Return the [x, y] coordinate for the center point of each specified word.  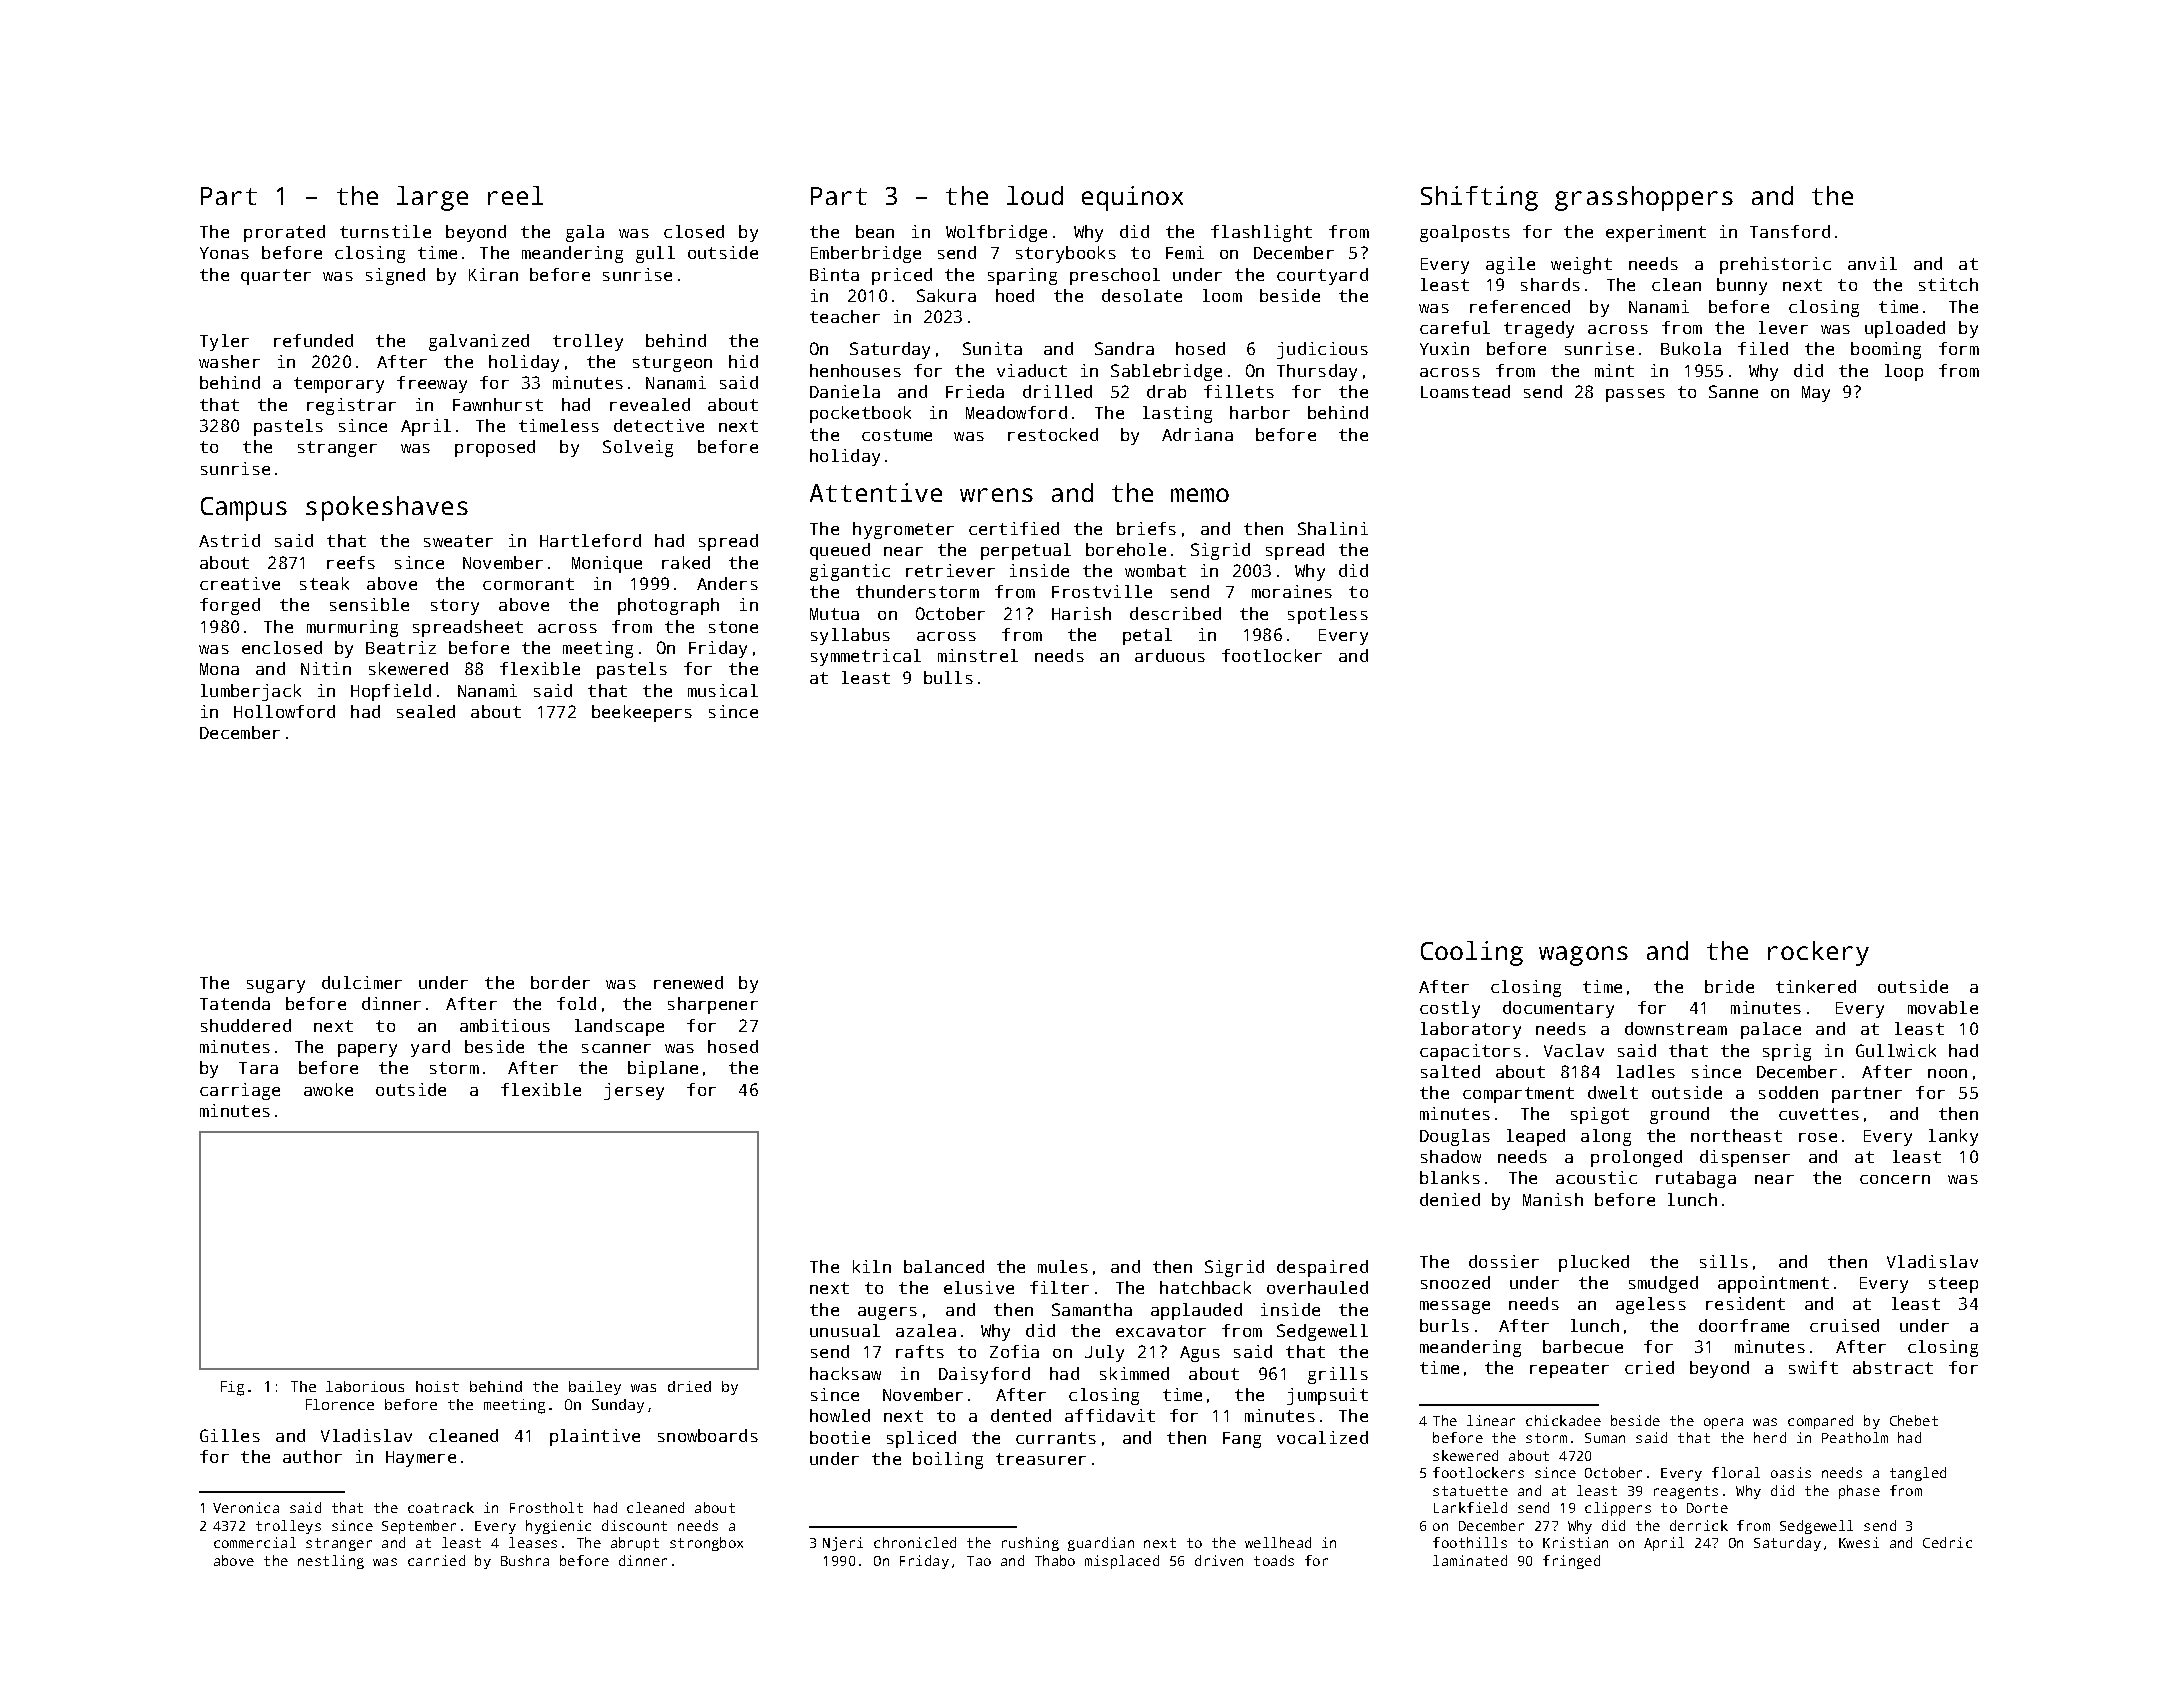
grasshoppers [1644, 198]
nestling [331, 1562]
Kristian [1575, 1542]
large [432, 198]
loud [1035, 195]
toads [1274, 1560]
